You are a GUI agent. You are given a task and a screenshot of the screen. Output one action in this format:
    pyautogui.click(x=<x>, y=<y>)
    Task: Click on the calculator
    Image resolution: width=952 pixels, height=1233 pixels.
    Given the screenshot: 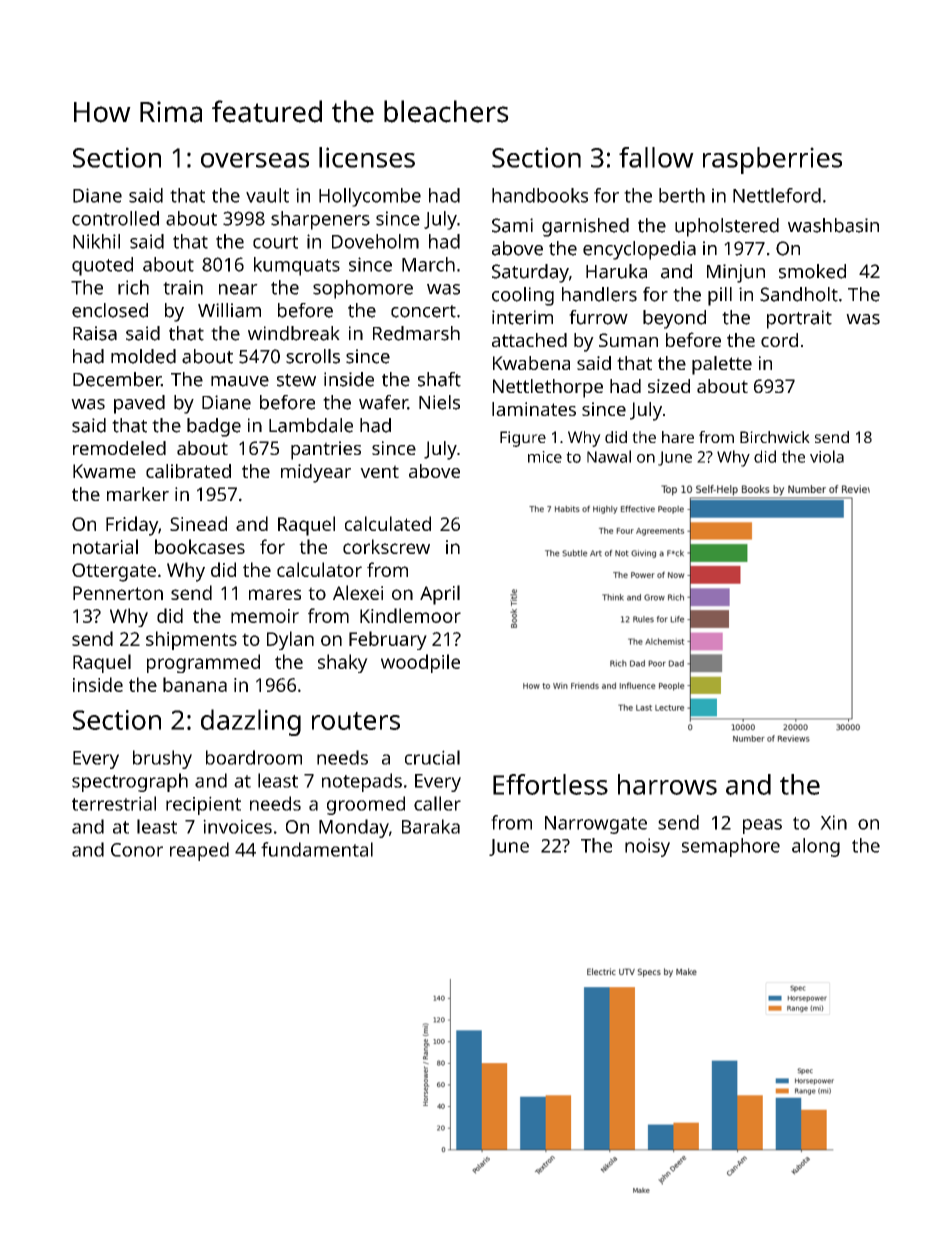 What is the action you would take?
    pyautogui.click(x=319, y=569)
